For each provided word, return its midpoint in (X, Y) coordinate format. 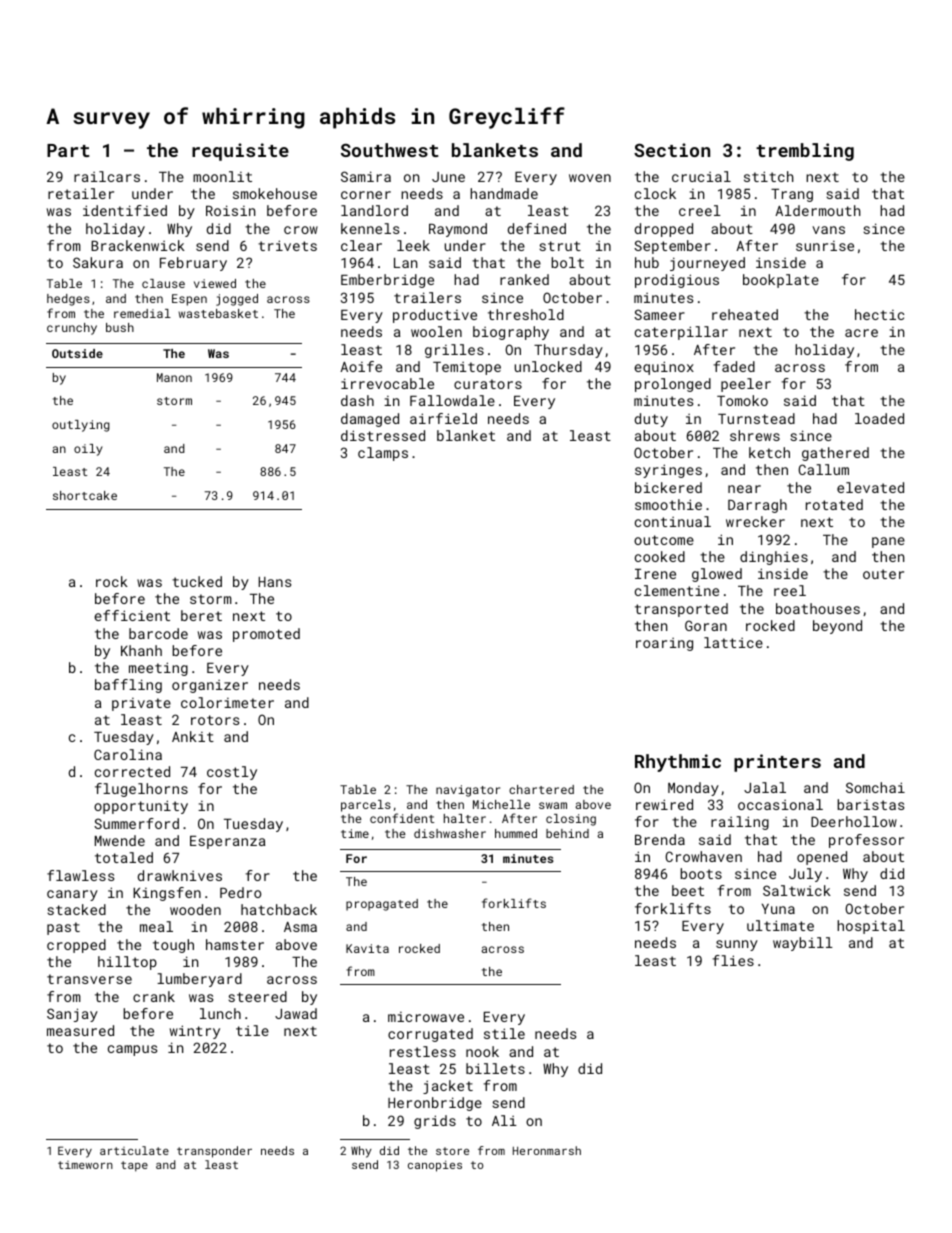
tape (134, 1166)
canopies (435, 1166)
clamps (383, 454)
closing (571, 820)
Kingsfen (167, 894)
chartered (541, 789)
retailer (81, 193)
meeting (158, 669)
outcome (664, 540)
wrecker (755, 521)
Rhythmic (678, 763)
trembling (805, 152)
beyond (837, 627)
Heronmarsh (547, 1150)
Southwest (390, 150)
